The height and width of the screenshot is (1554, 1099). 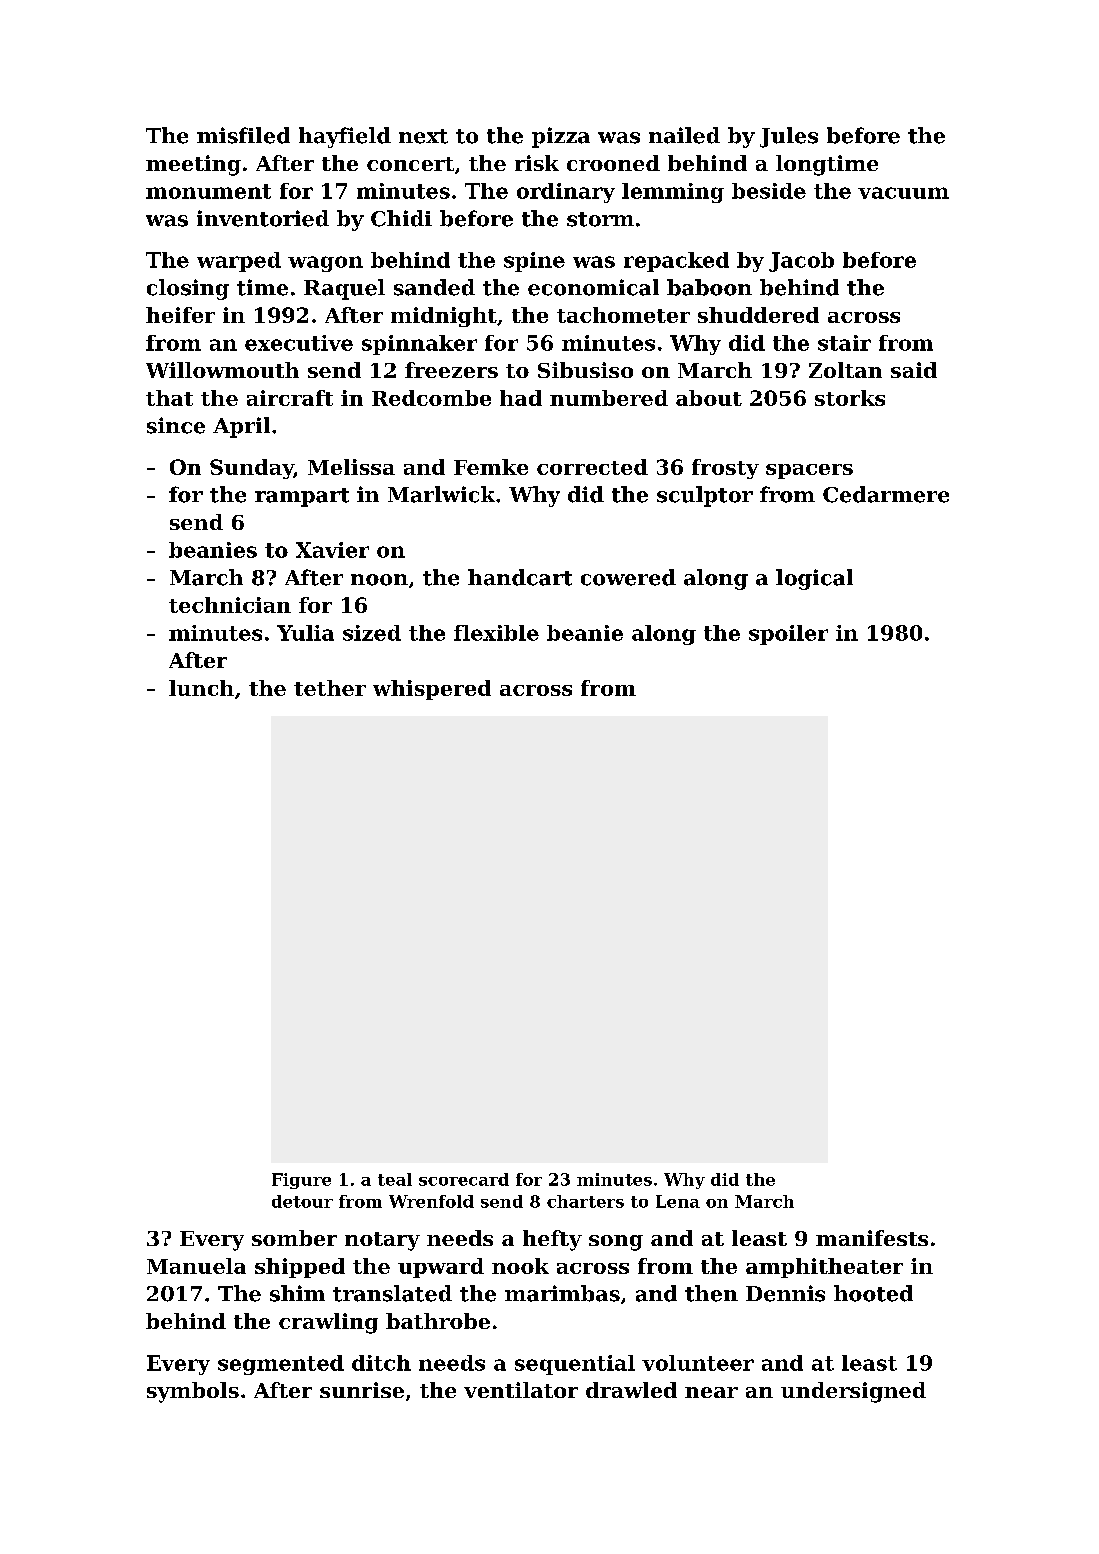 I want to click on April, so click(x=241, y=427).
